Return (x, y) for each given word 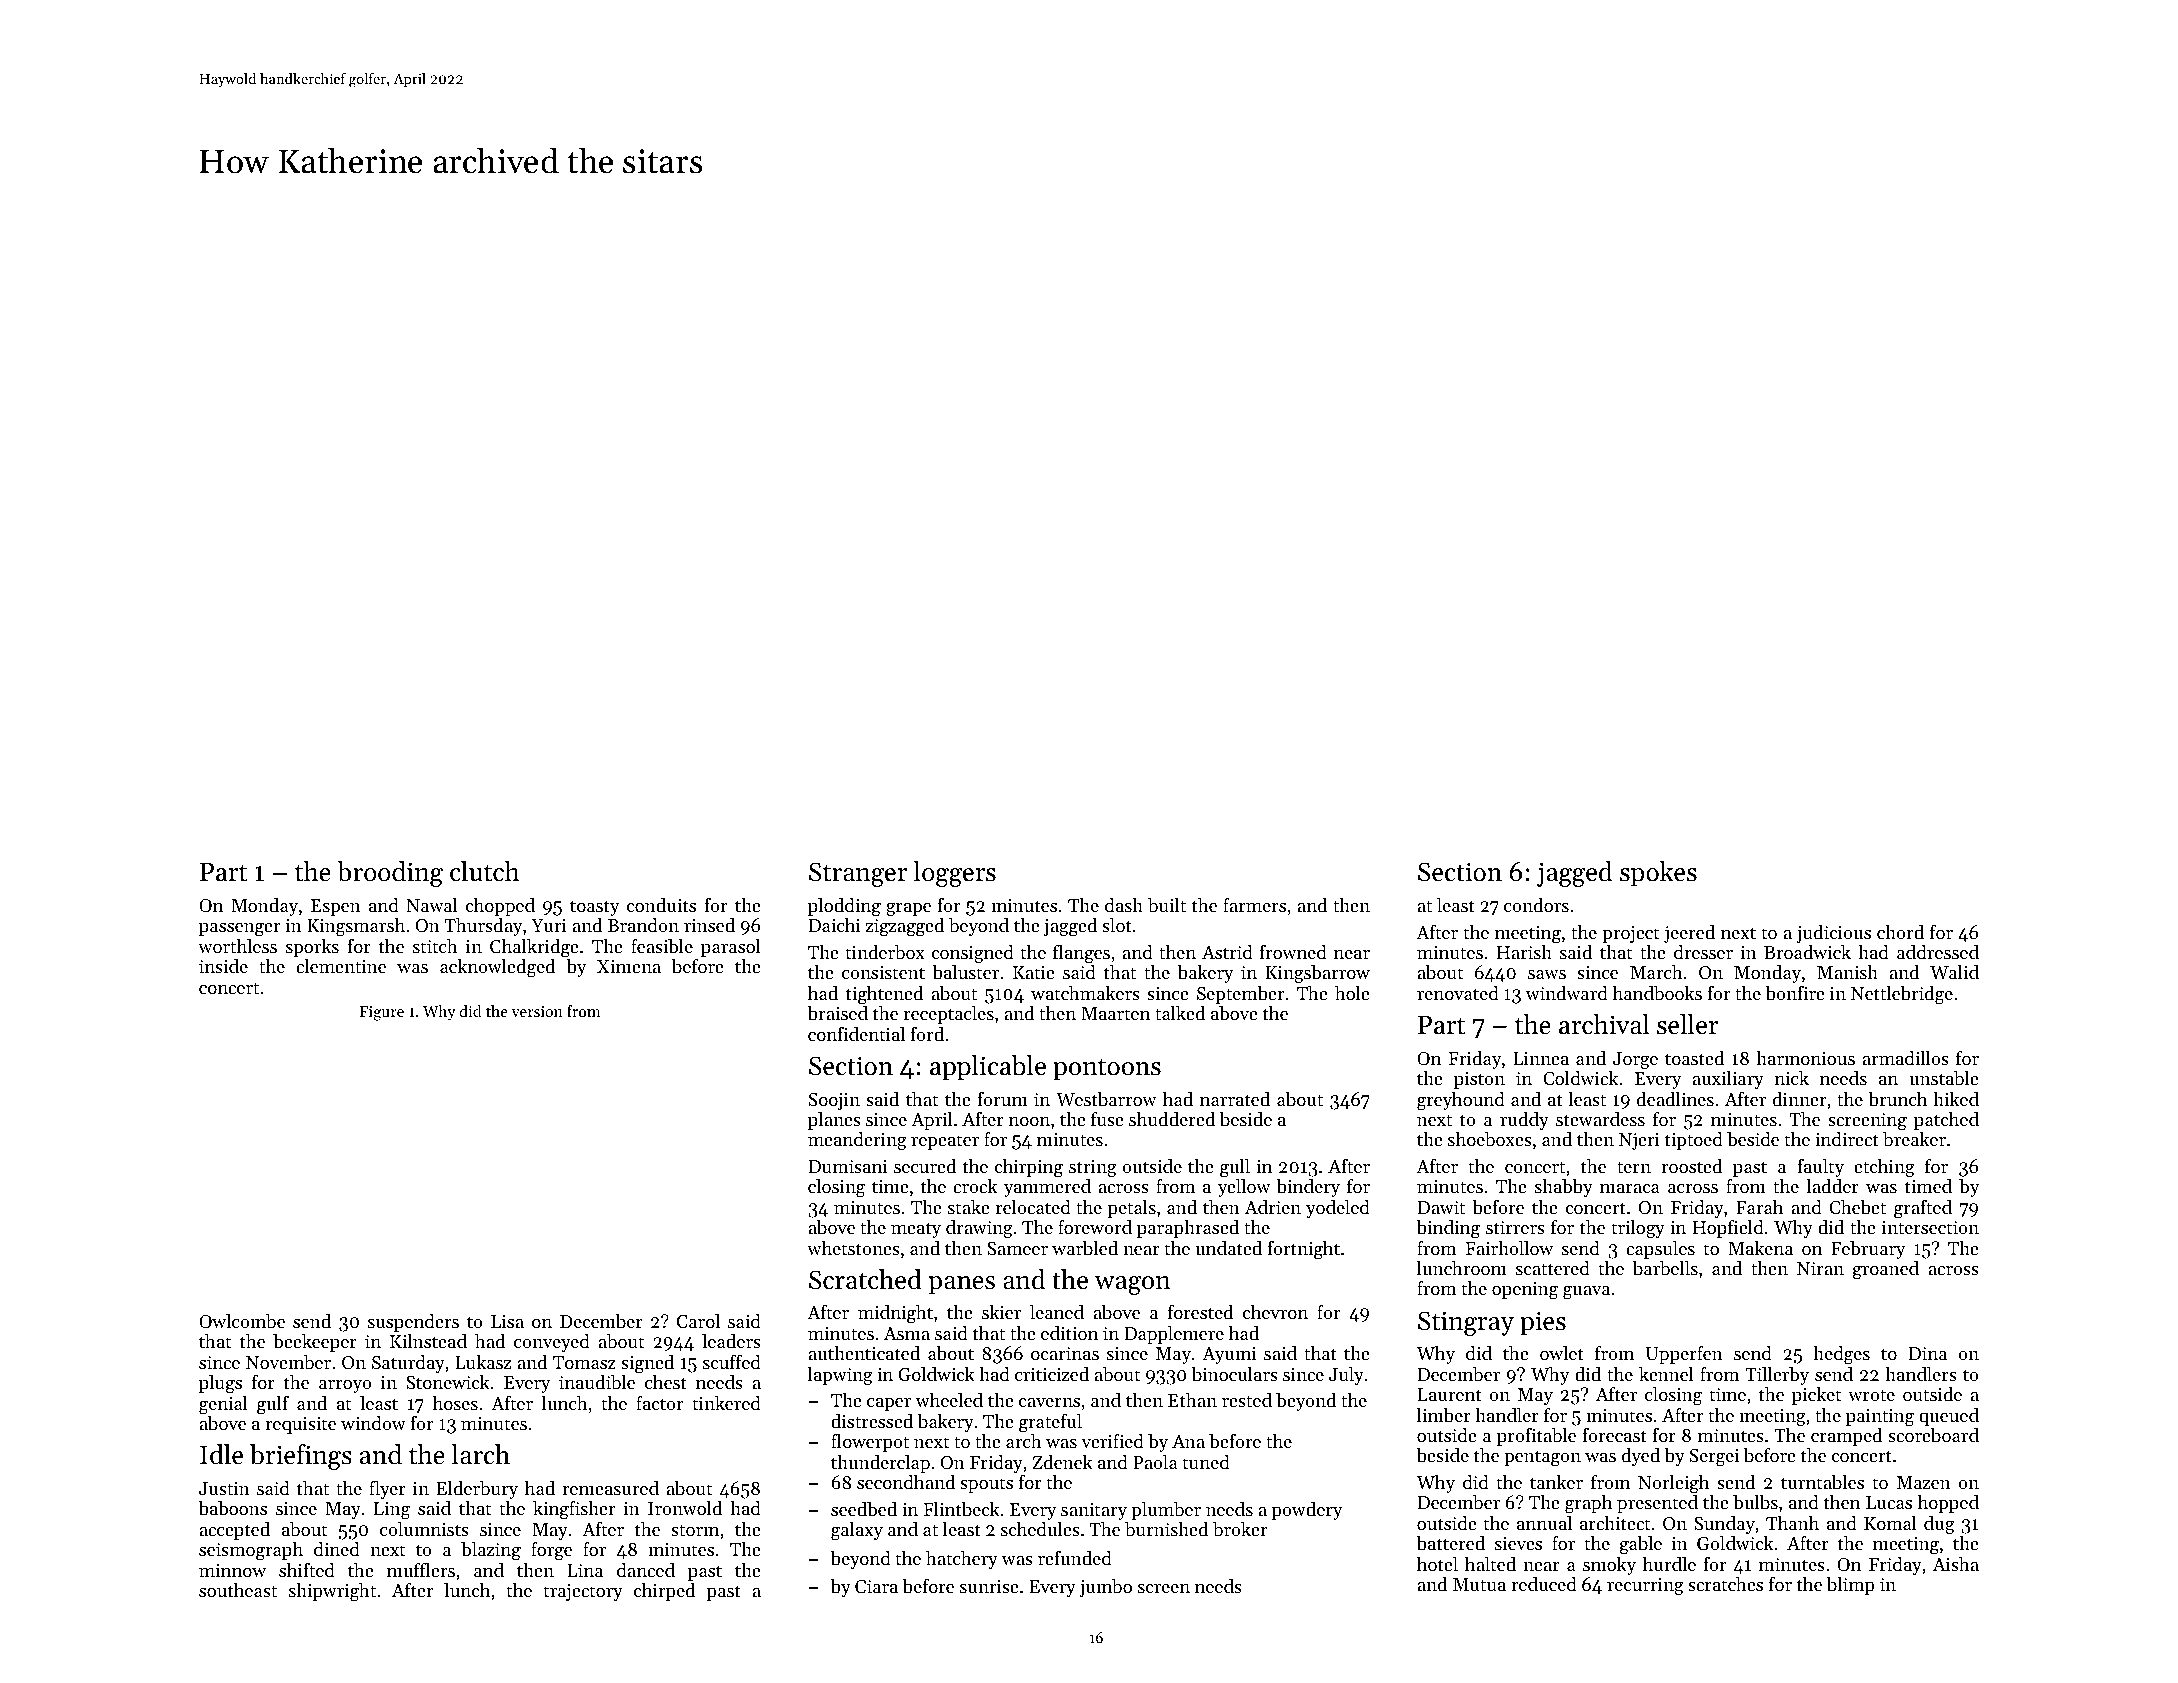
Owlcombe (242, 1321)
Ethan (1192, 1400)
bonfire (1795, 993)
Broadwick (1807, 952)
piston (1479, 1080)
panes (961, 1285)
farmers (1254, 905)
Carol (698, 1321)
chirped (664, 1592)
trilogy (1638, 1229)
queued (1949, 1417)
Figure (382, 1013)
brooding (390, 874)
